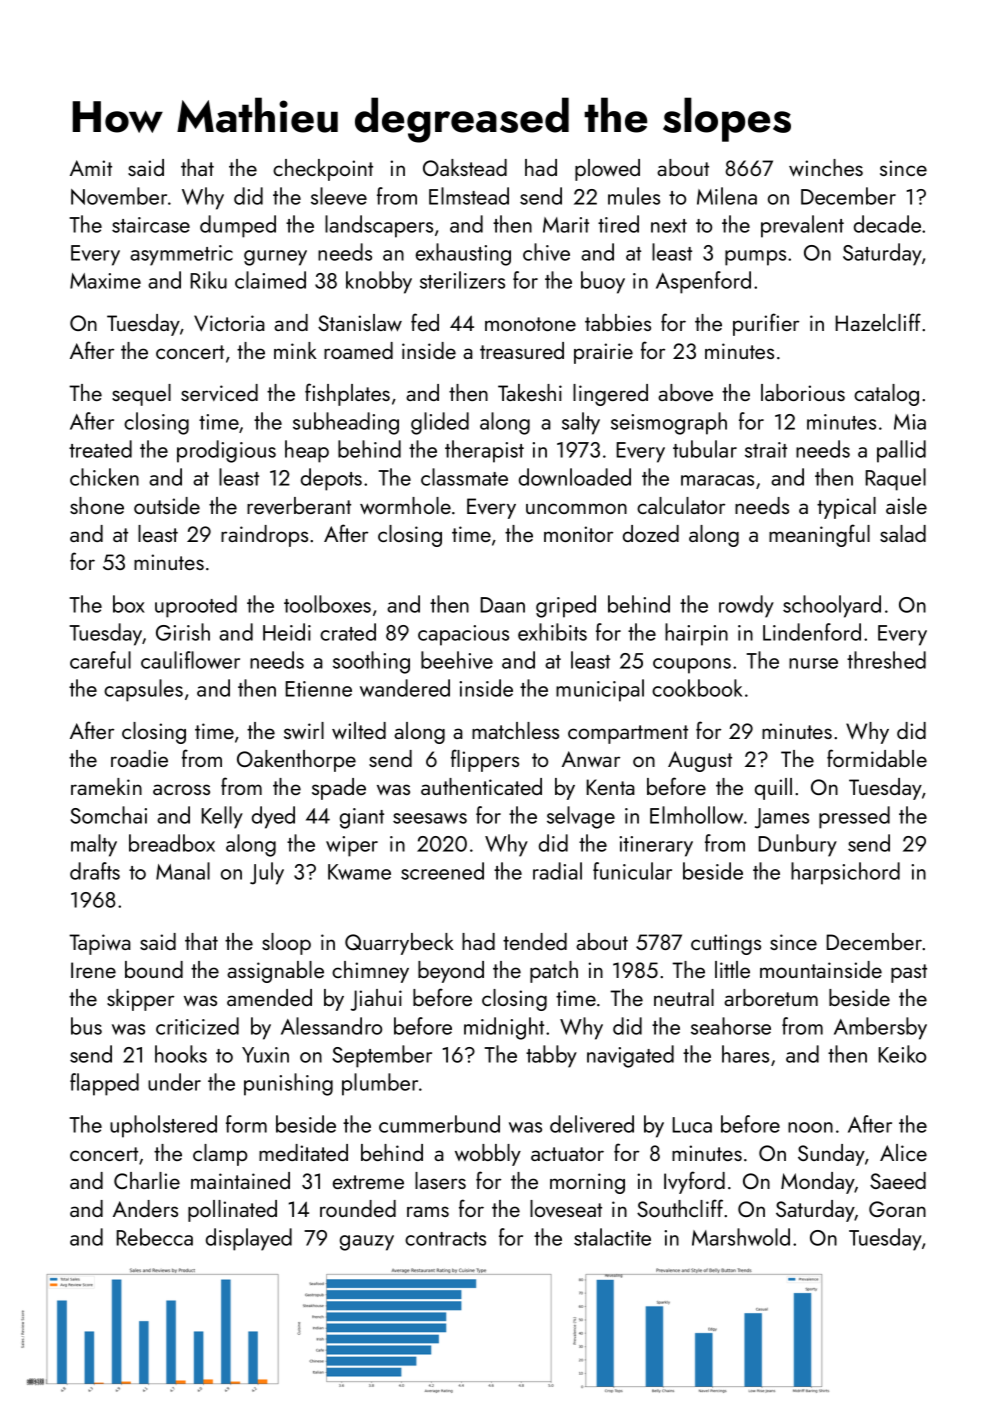  I want to click on Heidi, so click(287, 632).
